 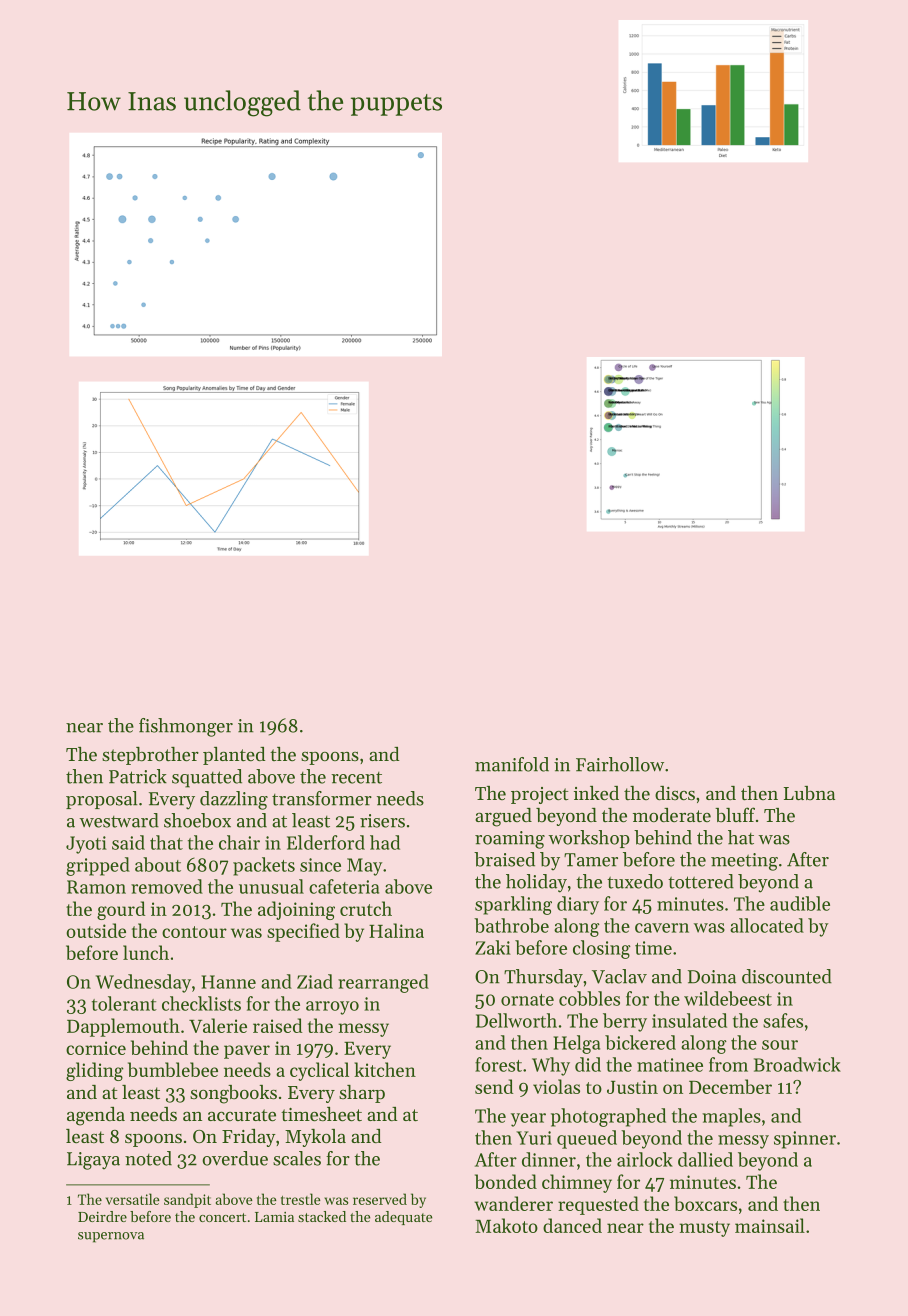 What do you see at coordinates (150, 756) in the screenshot?
I see `stepbrother` at bounding box center [150, 756].
